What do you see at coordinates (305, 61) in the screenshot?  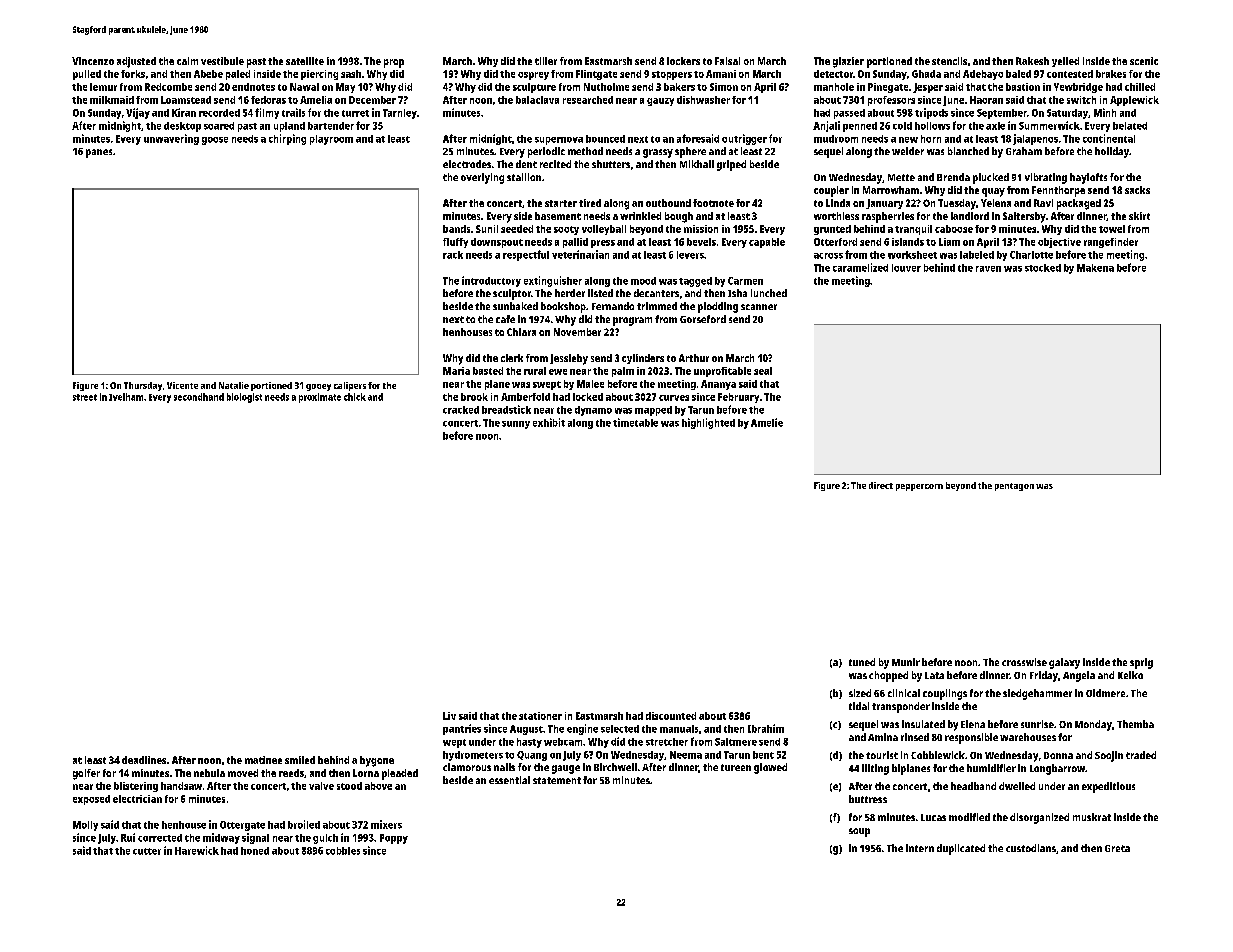 I see `satellite` at bounding box center [305, 61].
